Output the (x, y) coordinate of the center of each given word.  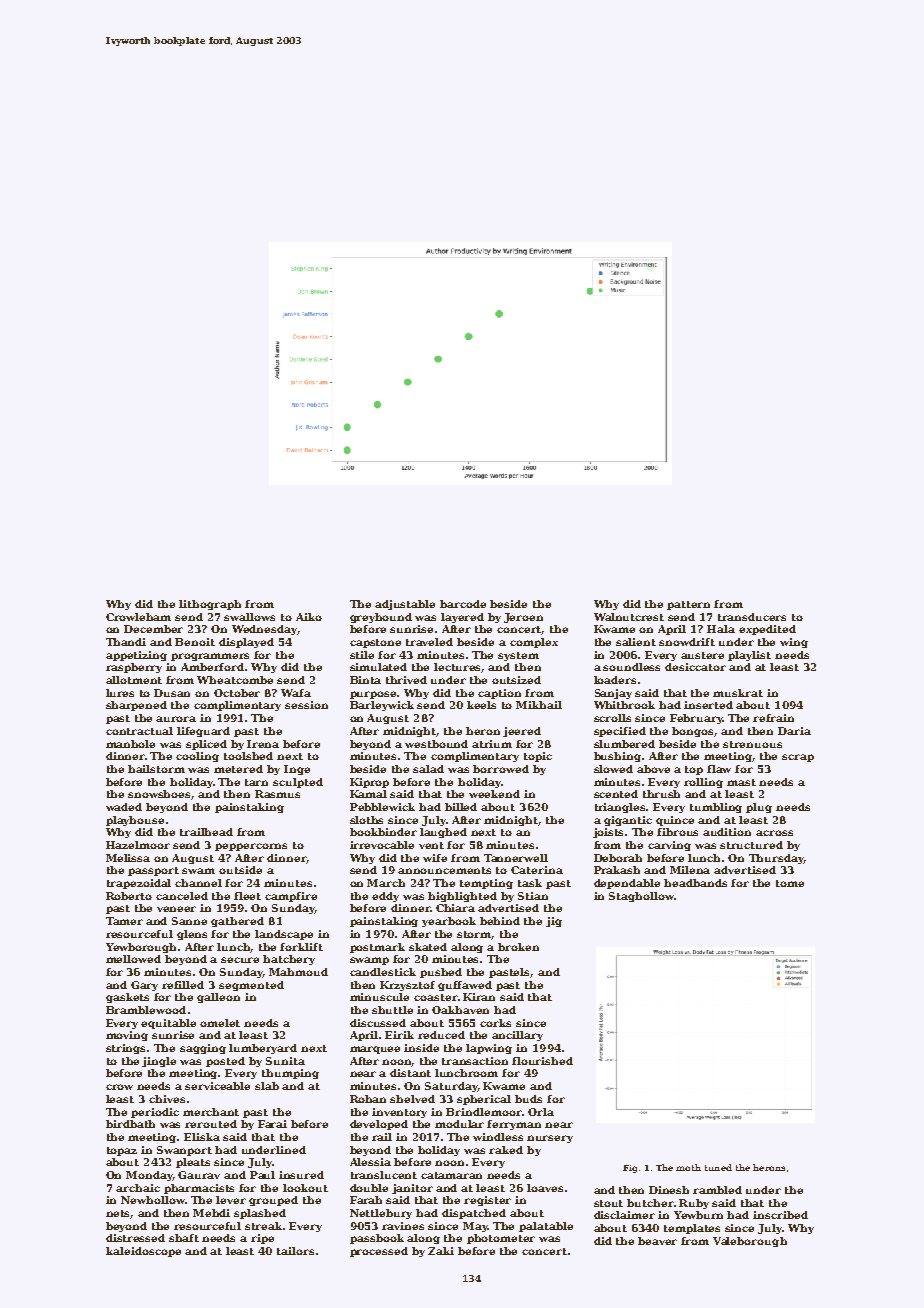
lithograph (210, 605)
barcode (463, 604)
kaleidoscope (143, 1252)
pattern (688, 605)
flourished (542, 1061)
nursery (550, 1139)
